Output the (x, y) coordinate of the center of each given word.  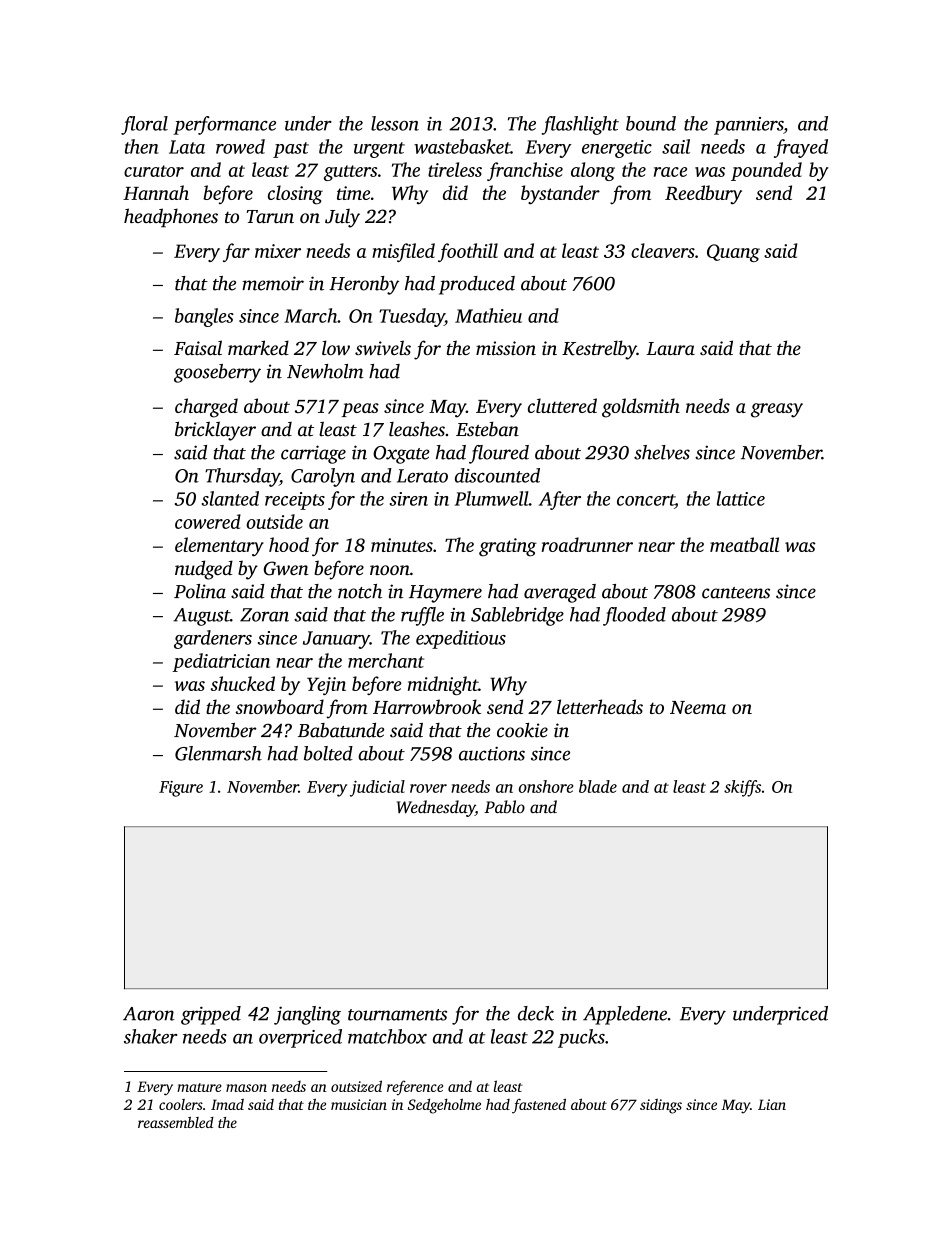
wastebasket (462, 146)
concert (646, 500)
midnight (443, 685)
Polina (200, 591)
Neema (698, 707)
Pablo (504, 806)
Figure (181, 789)
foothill (468, 252)
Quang (733, 253)
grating (508, 547)
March (311, 315)
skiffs (742, 788)
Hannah (156, 192)
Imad (227, 1104)
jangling (307, 1015)
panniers (748, 126)
